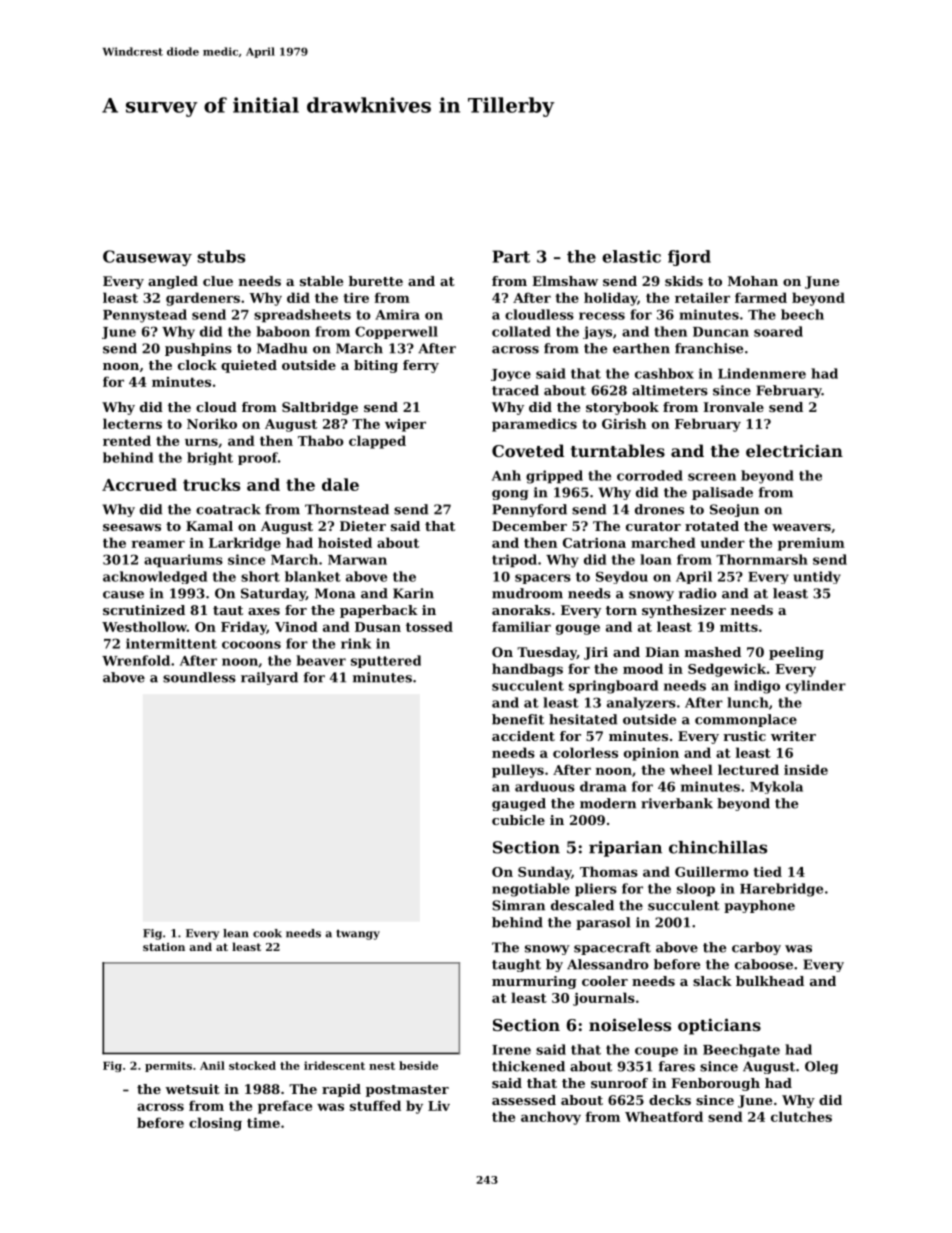 The height and width of the screenshot is (1233, 952). What do you see at coordinates (132, 527) in the screenshot?
I see `seesaws` at bounding box center [132, 527].
